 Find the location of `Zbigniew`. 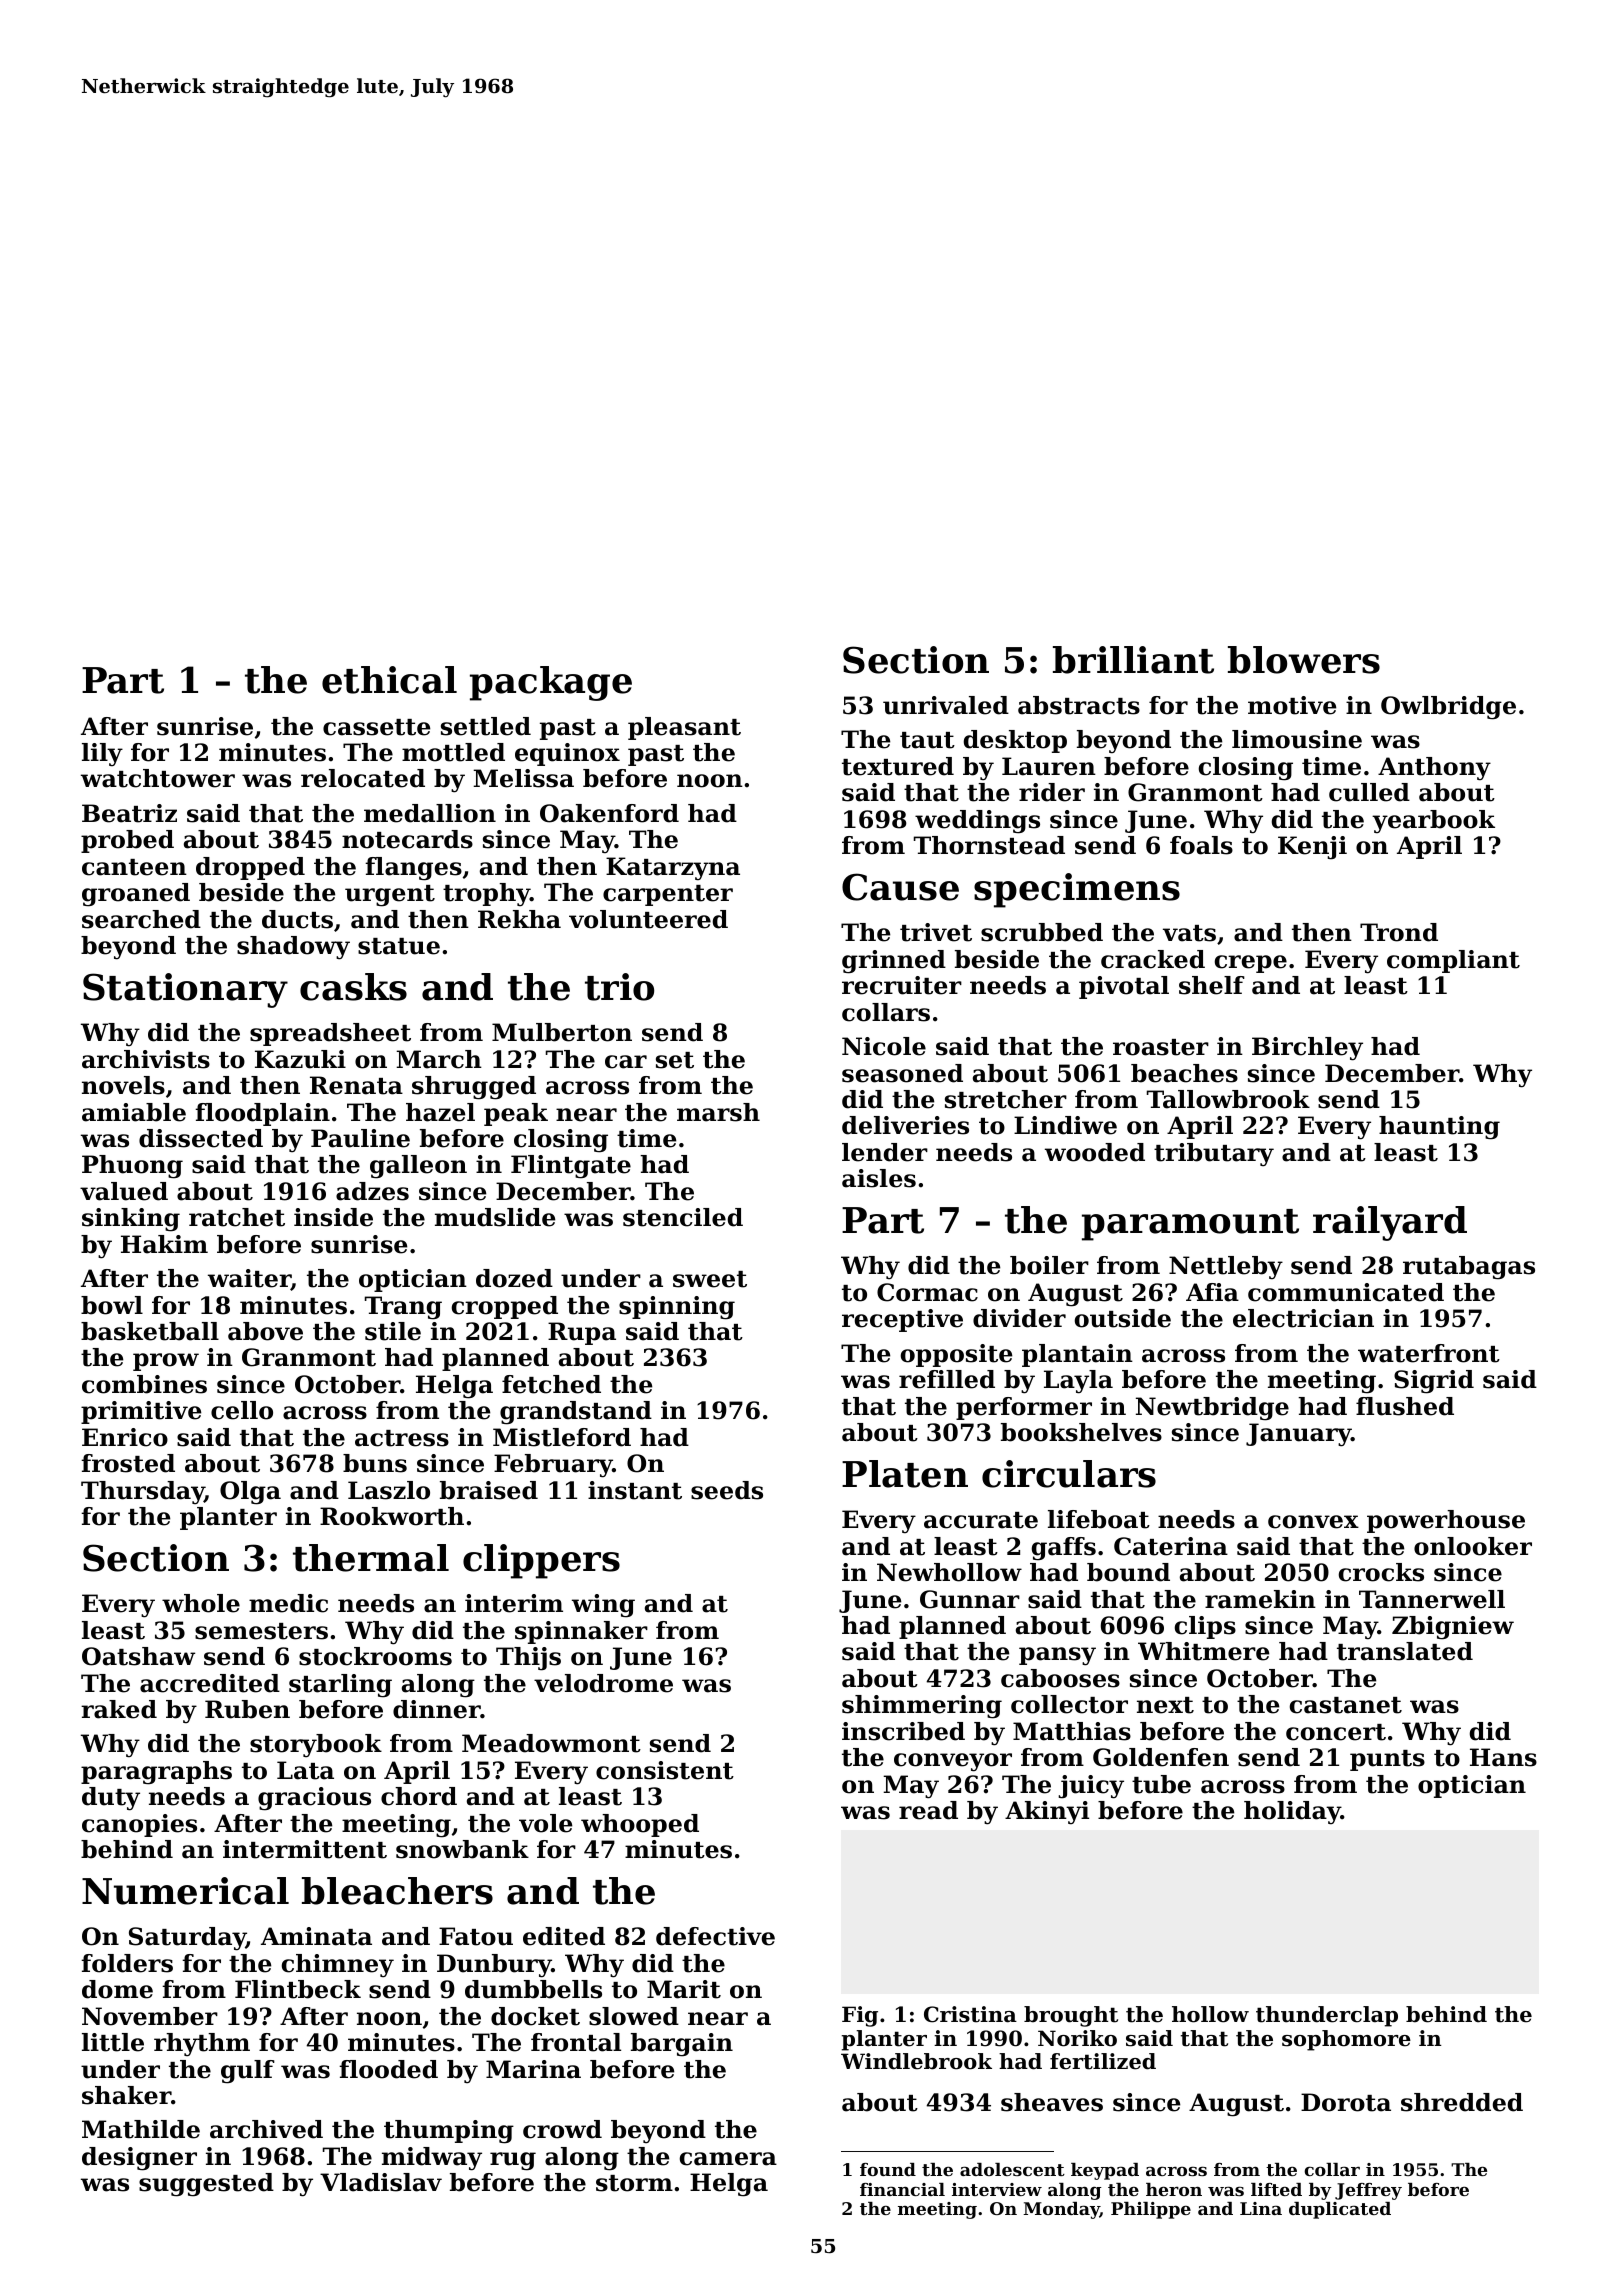

Zbigniew is located at coordinates (1453, 1628).
